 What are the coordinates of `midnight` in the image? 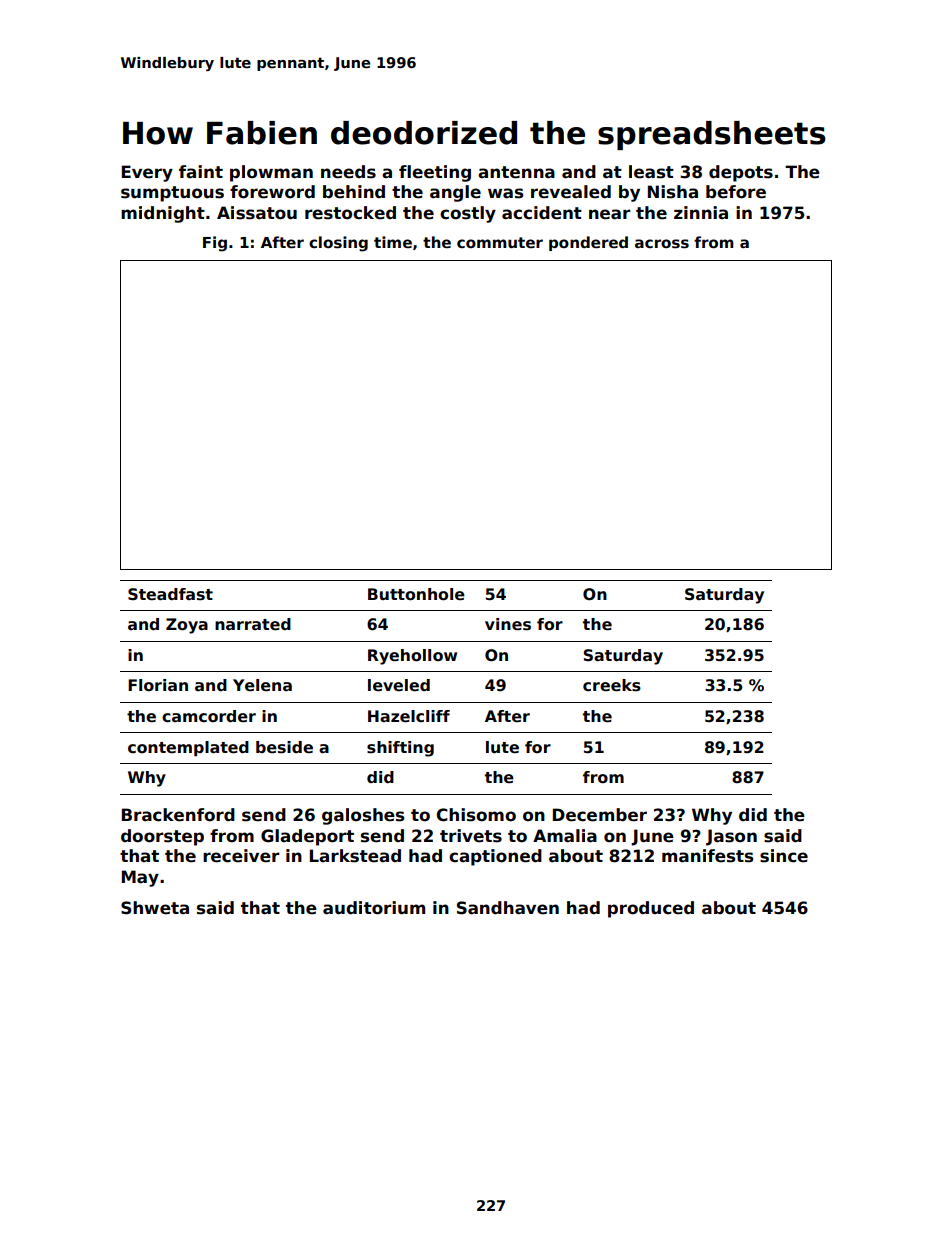 It's located at (163, 214).
